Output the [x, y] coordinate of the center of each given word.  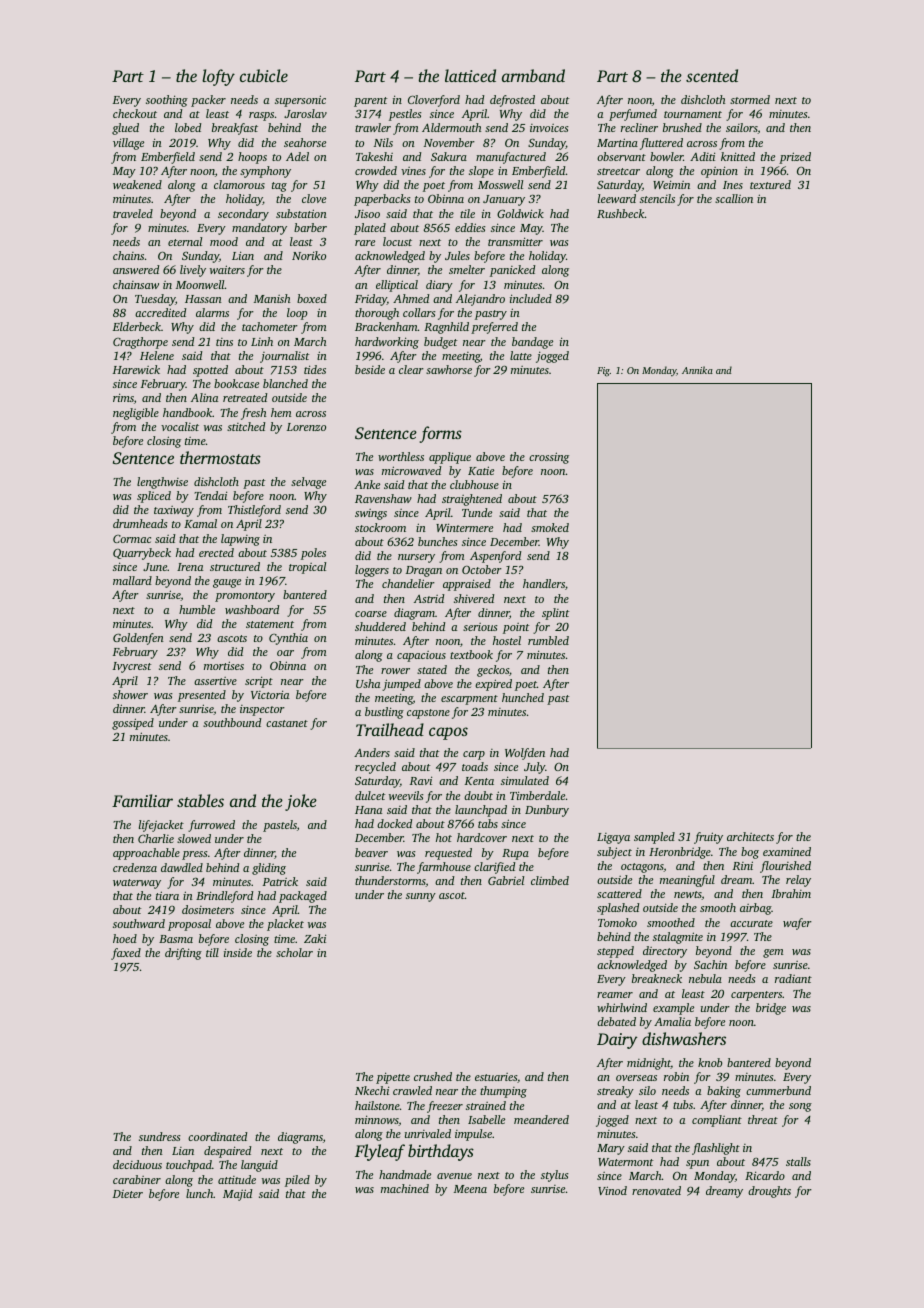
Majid [237, 1195]
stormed [750, 99]
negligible [136, 414]
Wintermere [464, 527]
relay [798, 881]
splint [555, 614]
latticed [470, 75]
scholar [294, 952]
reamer [615, 995]
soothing [167, 101]
